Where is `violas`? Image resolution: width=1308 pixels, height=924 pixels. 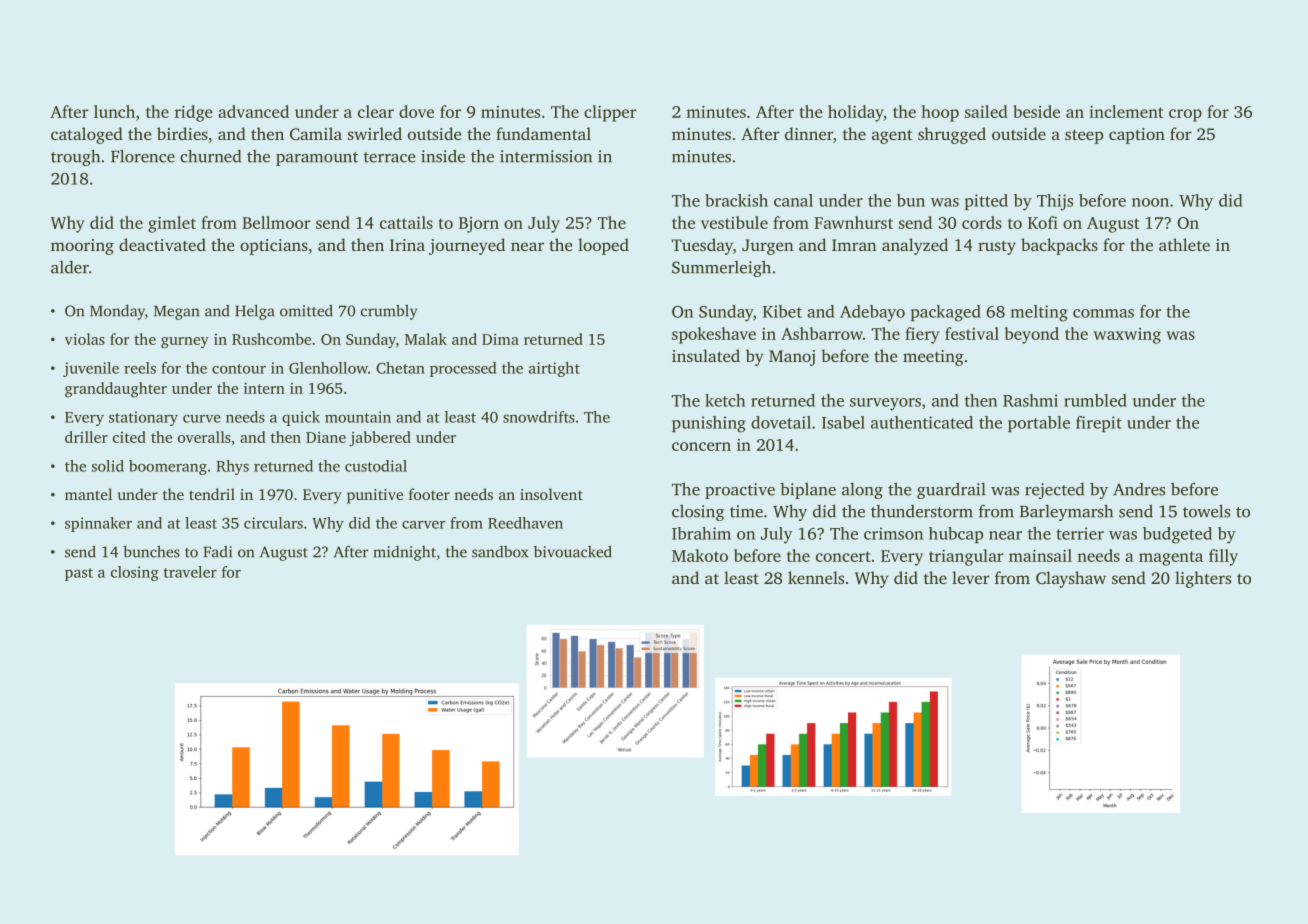 violas is located at coordinates (85, 339).
